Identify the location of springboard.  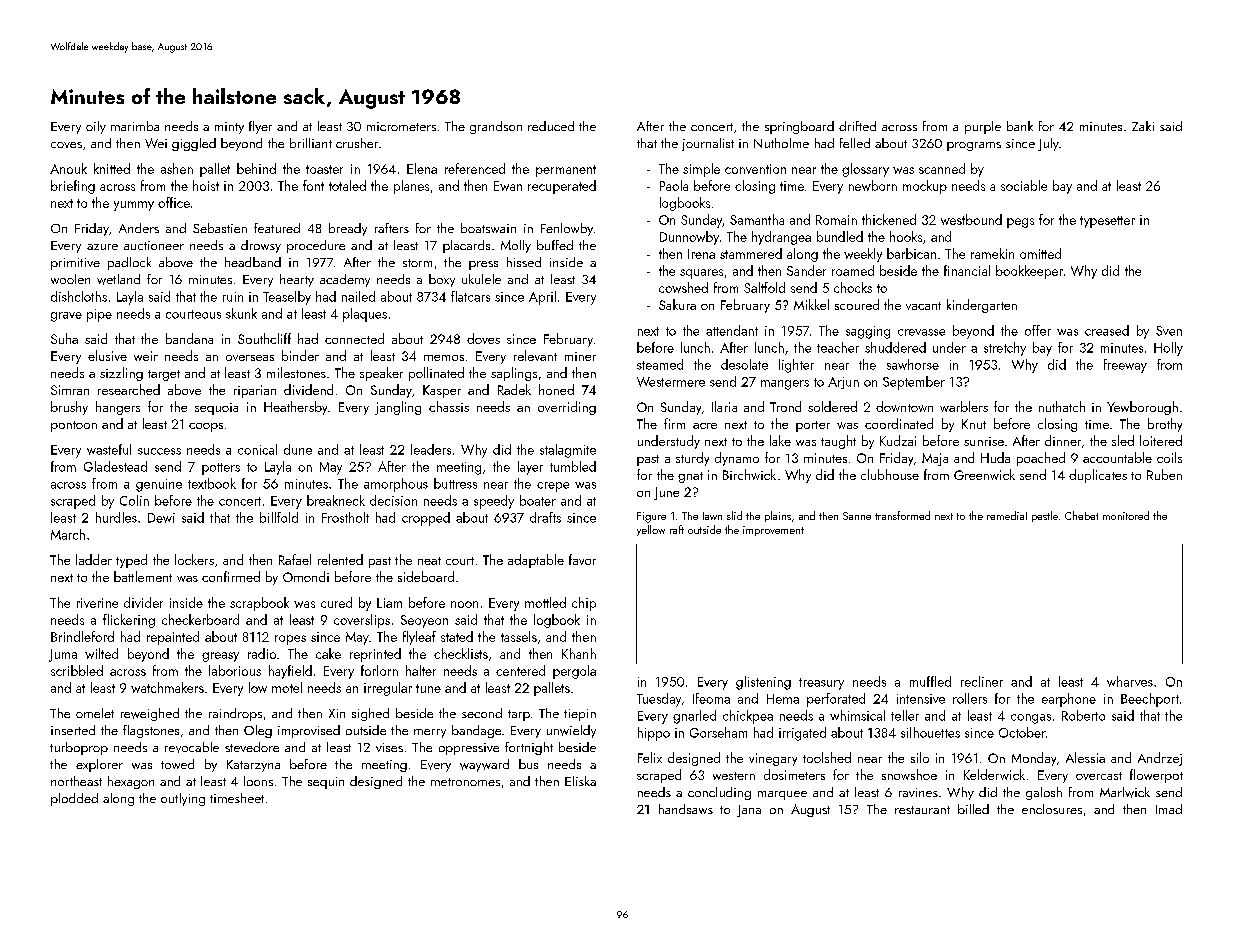
(799, 127).
